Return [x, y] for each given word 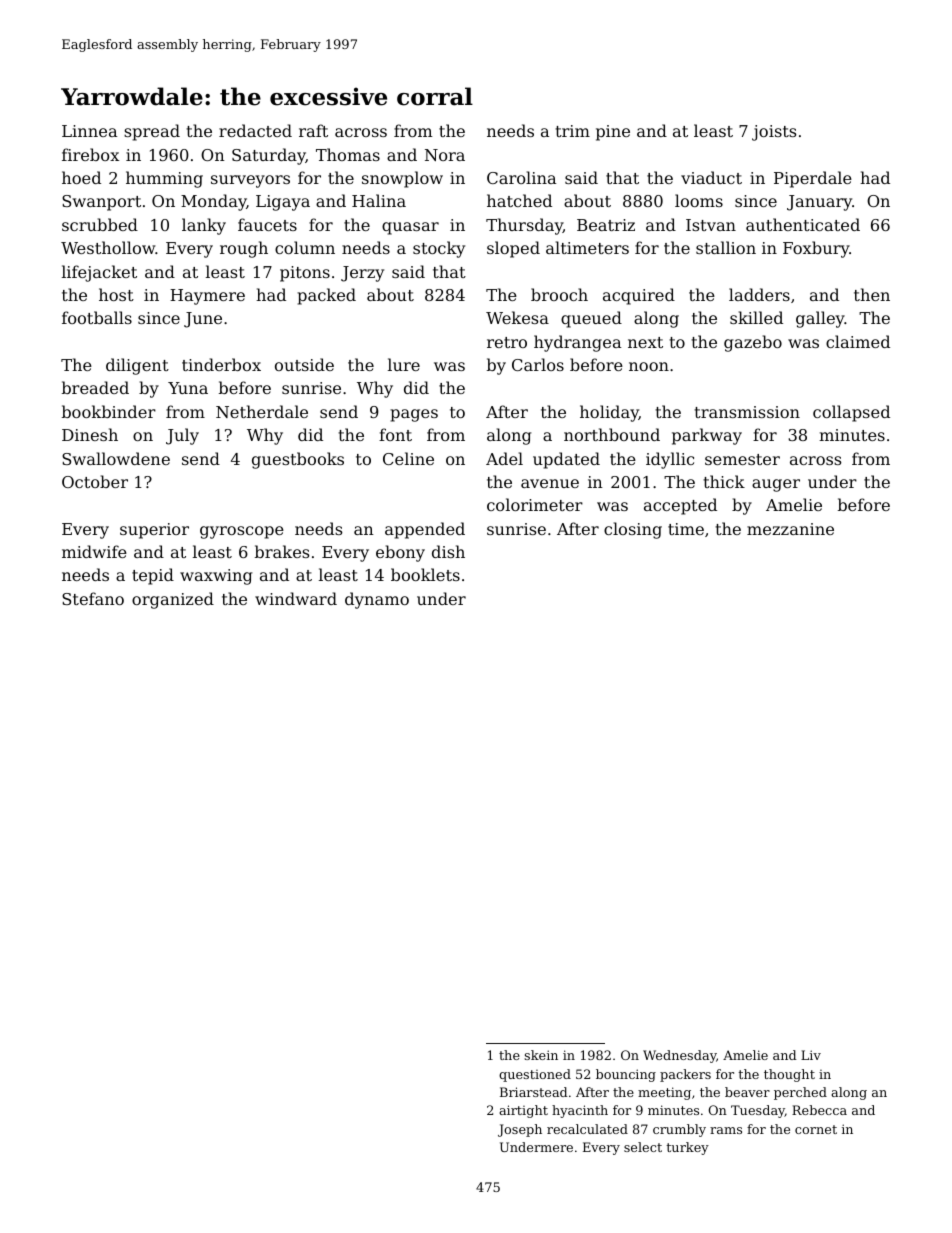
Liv [811, 1055]
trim [572, 131]
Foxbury [816, 249]
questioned [535, 1075]
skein [541, 1055]
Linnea [89, 131]
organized [173, 600]
